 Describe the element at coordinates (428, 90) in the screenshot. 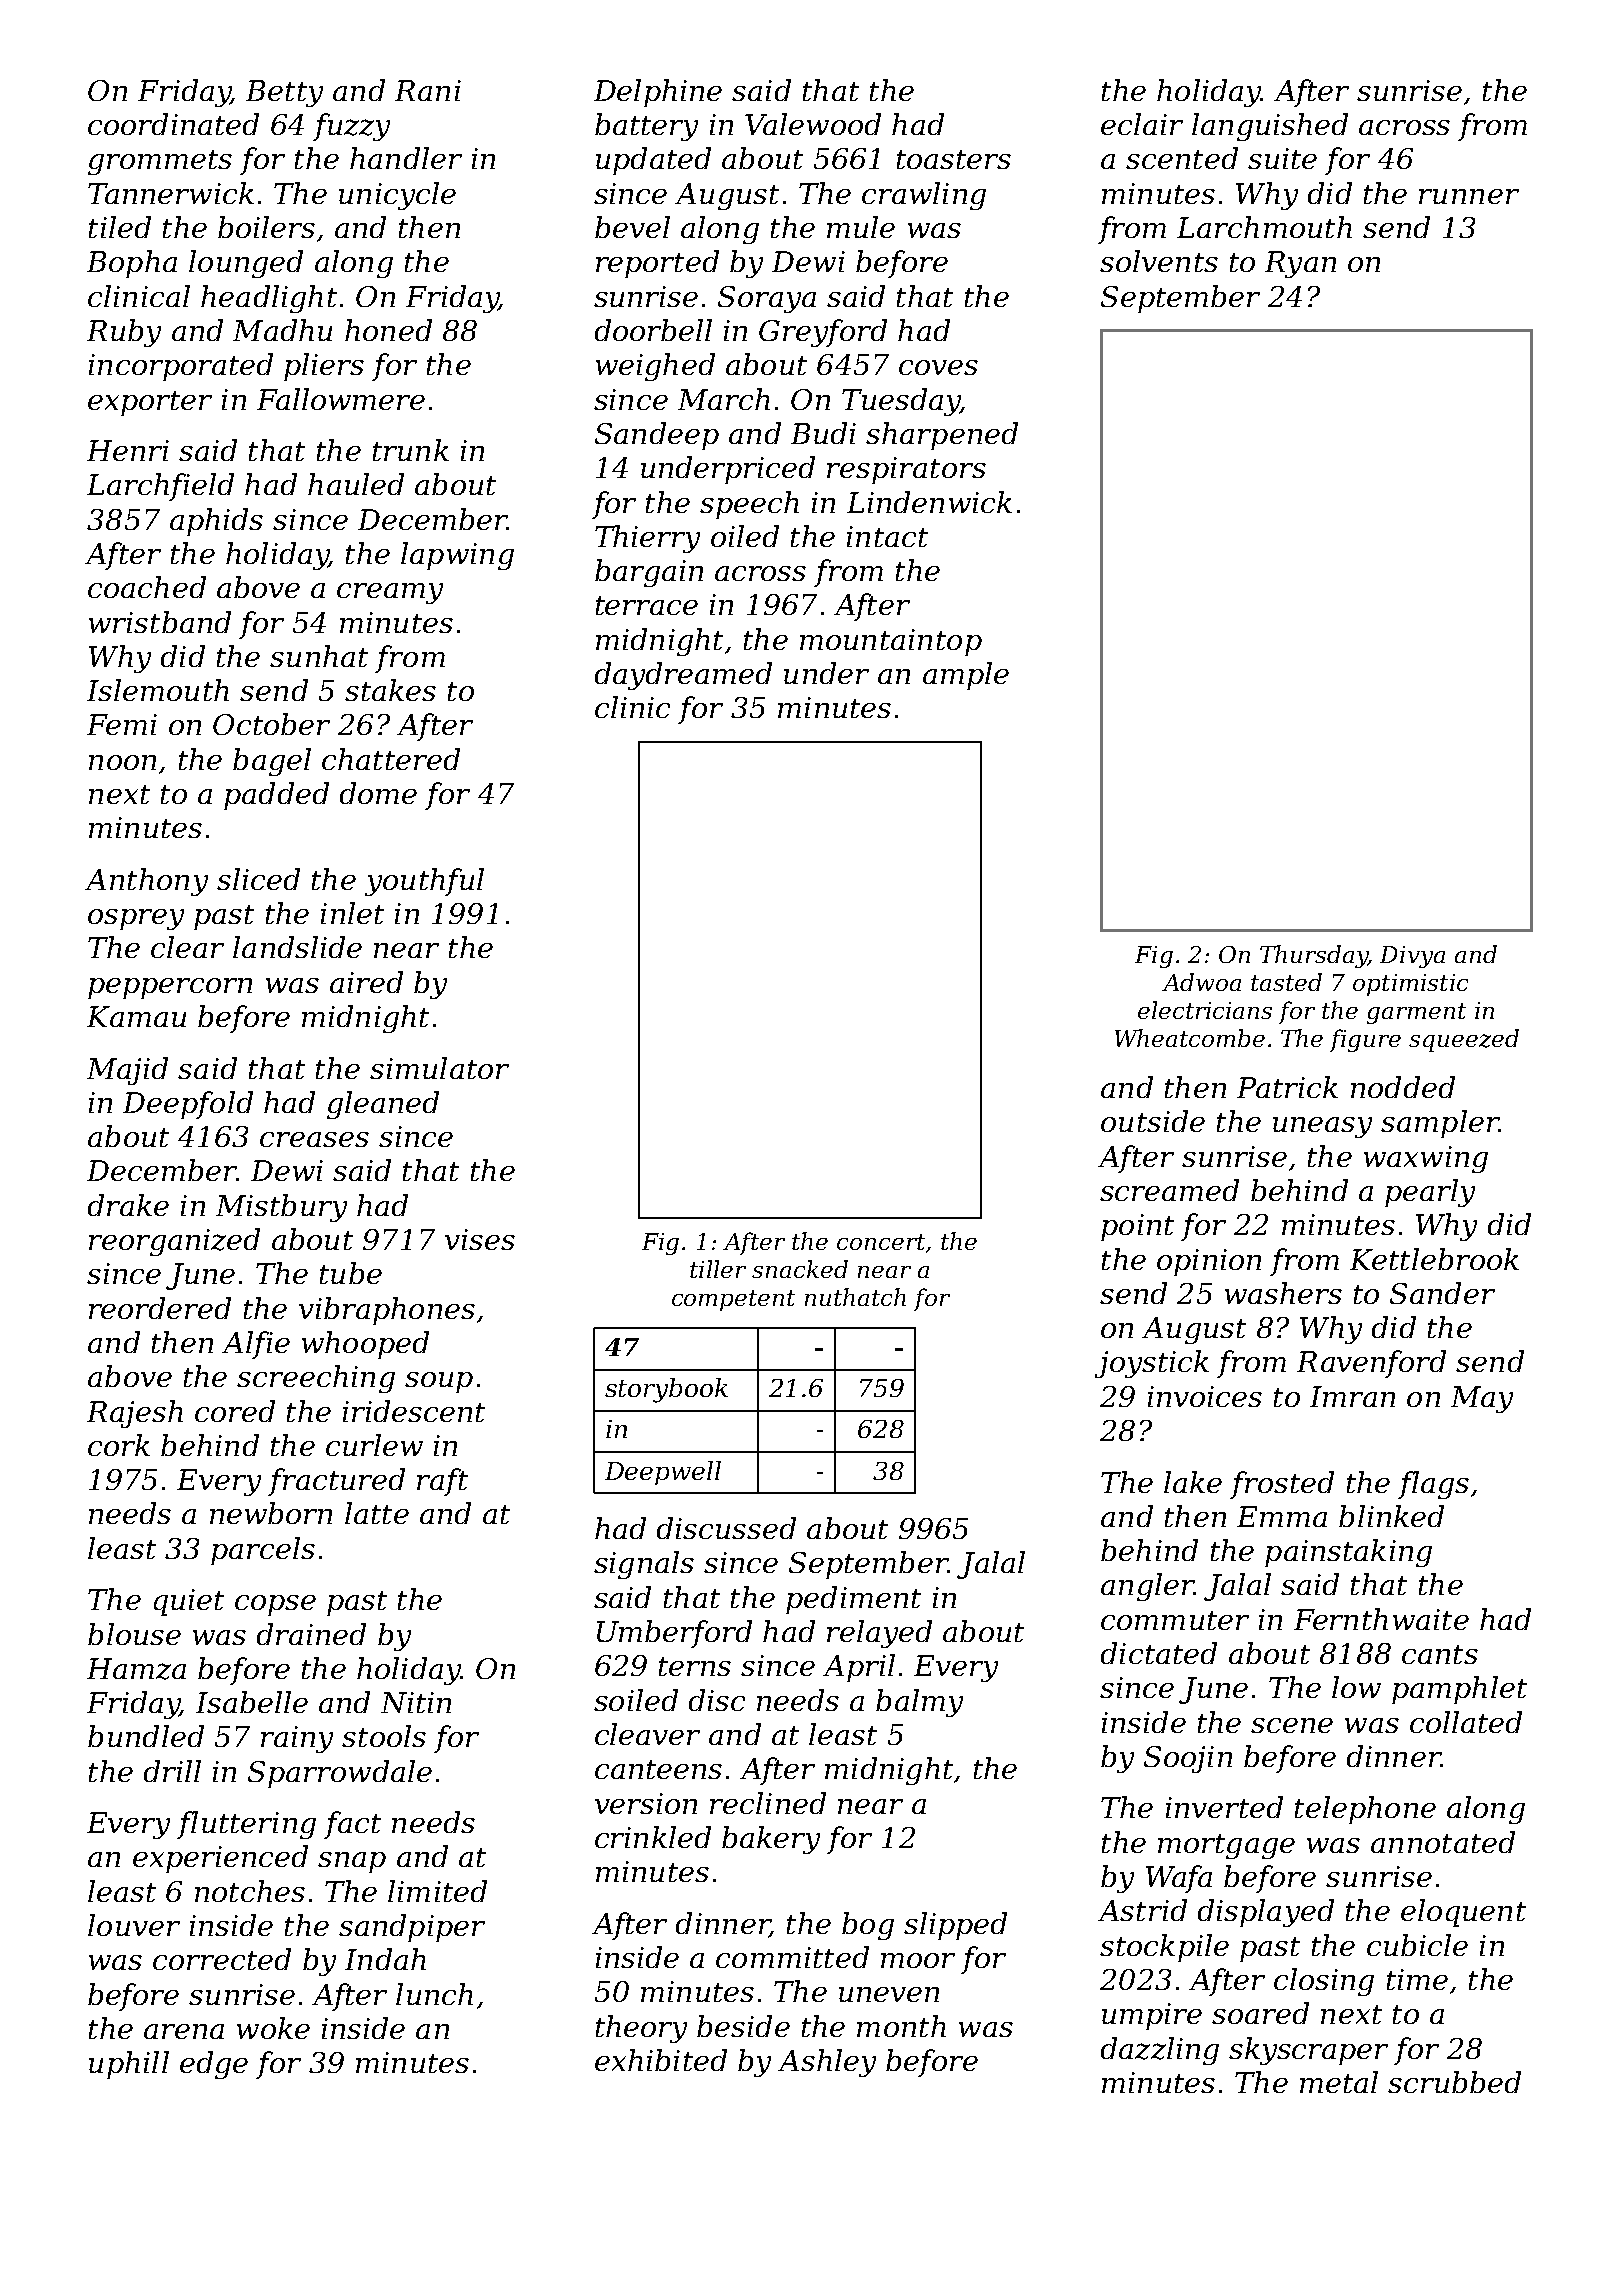

I see `Rani` at that location.
